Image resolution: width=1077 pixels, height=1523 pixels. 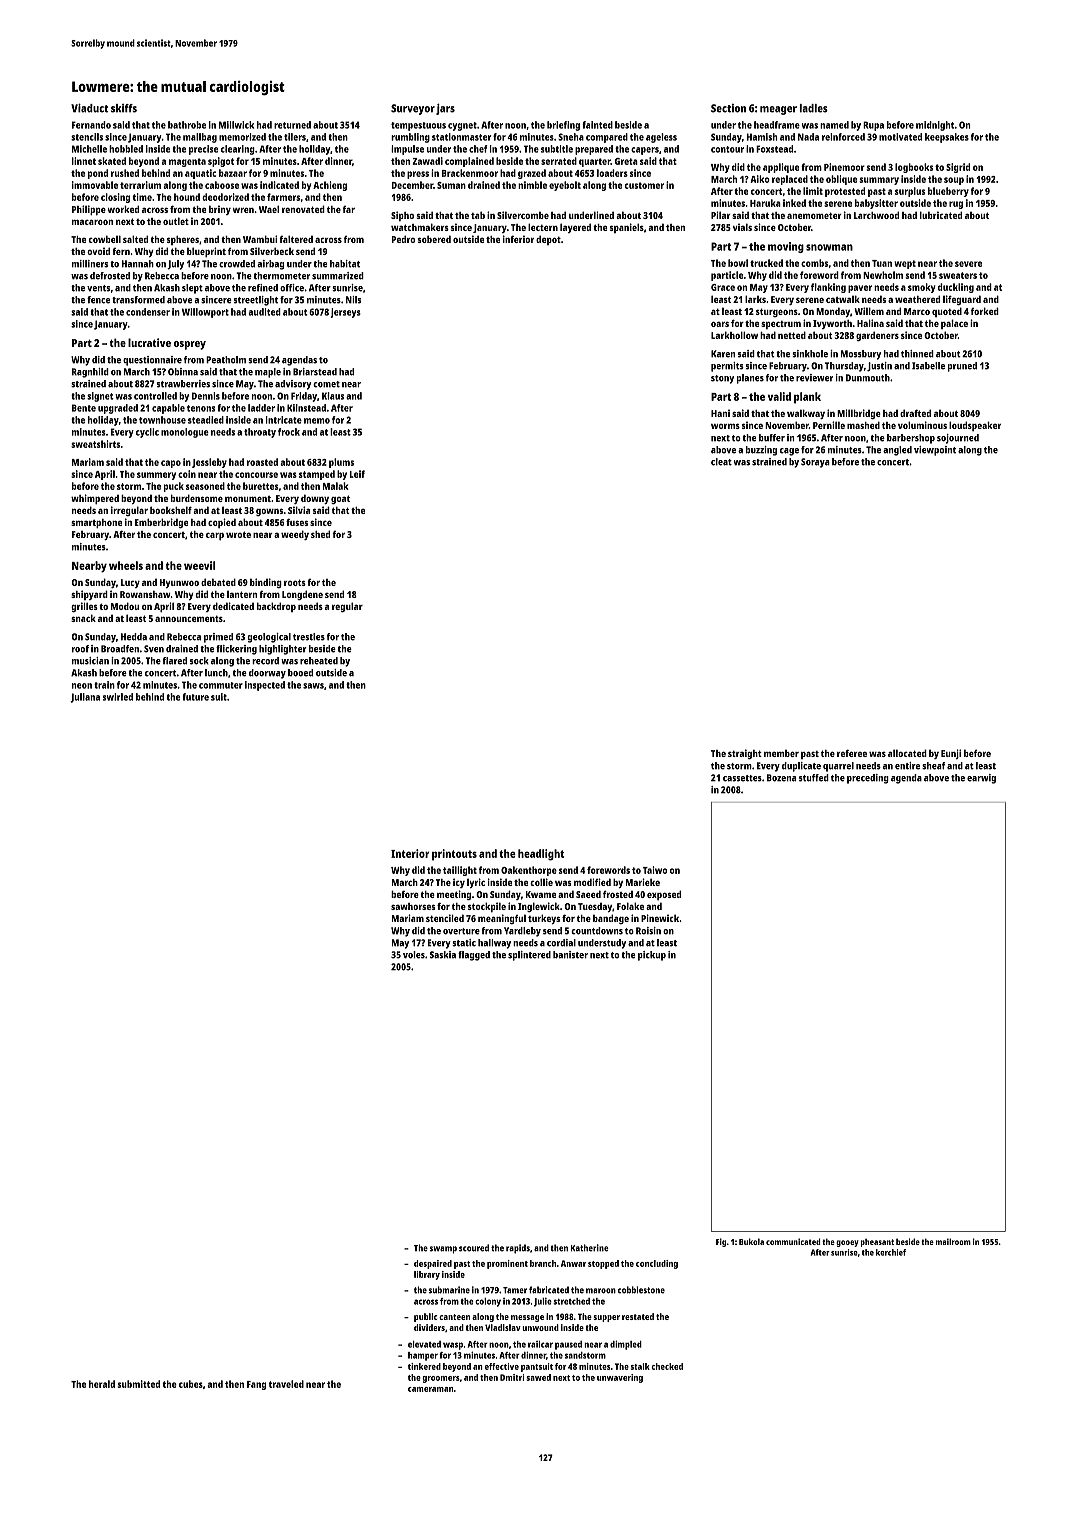 I want to click on Taiwo, so click(x=655, y=870).
